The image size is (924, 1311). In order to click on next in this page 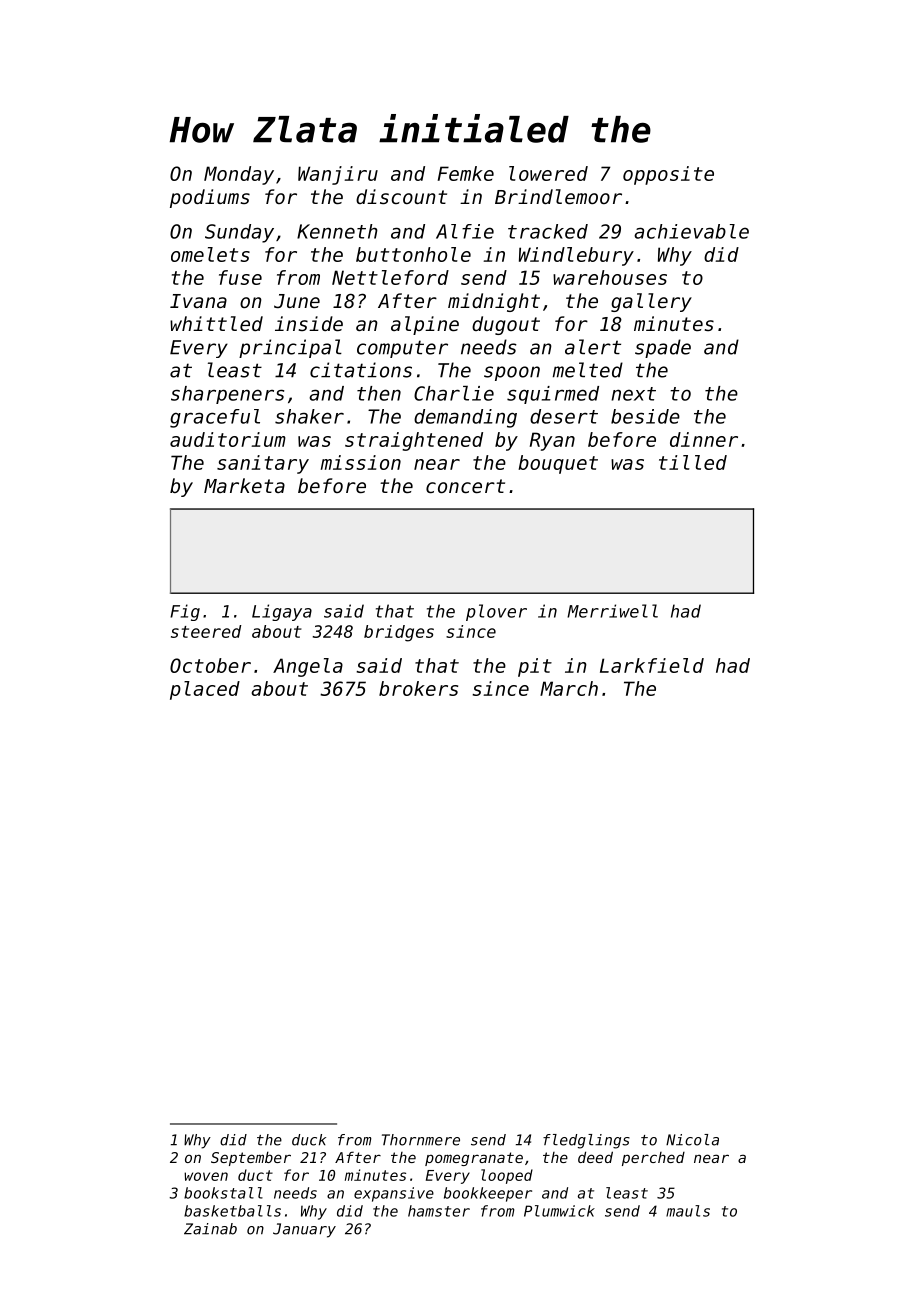, I will do `click(633, 394)`.
